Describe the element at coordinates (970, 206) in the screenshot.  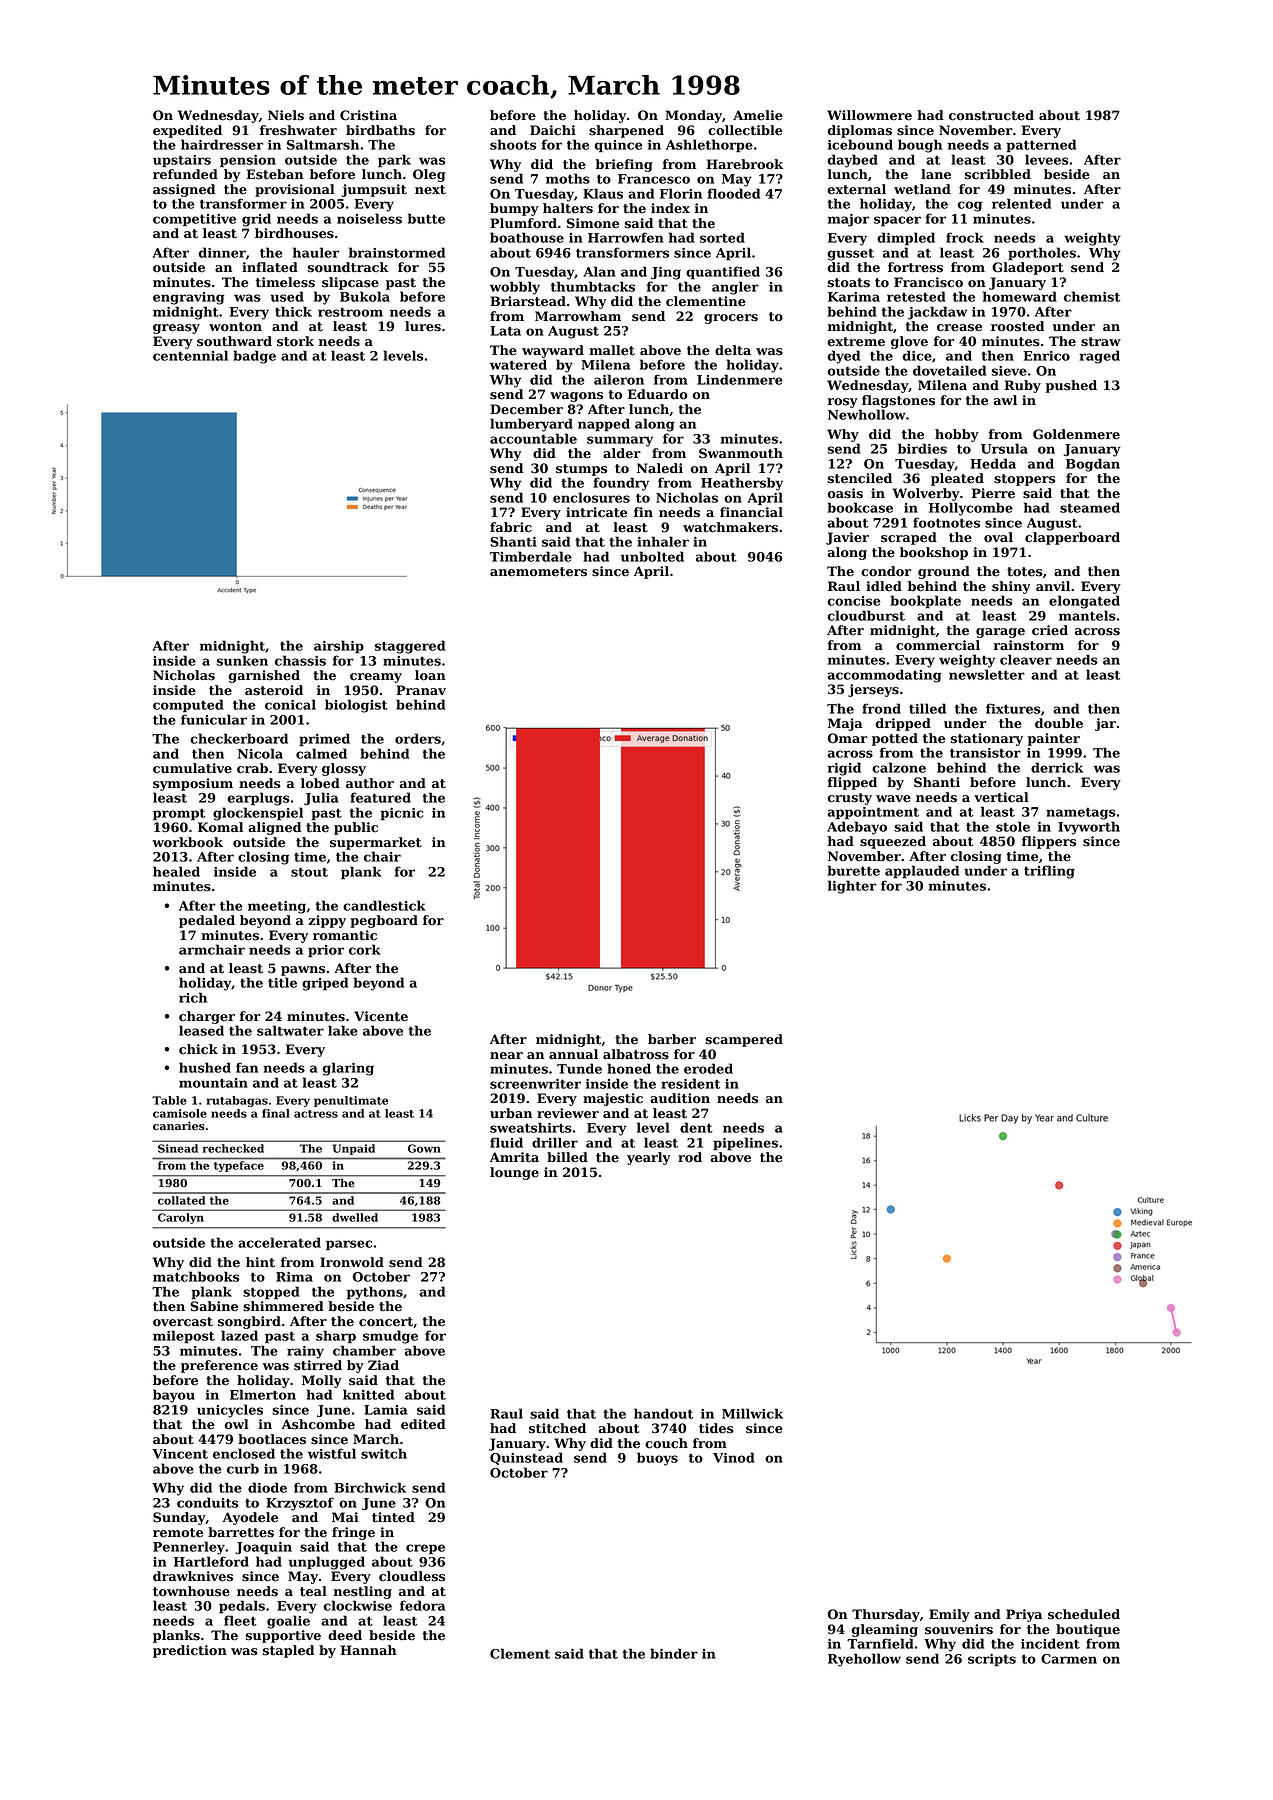
I see `cog` at that location.
